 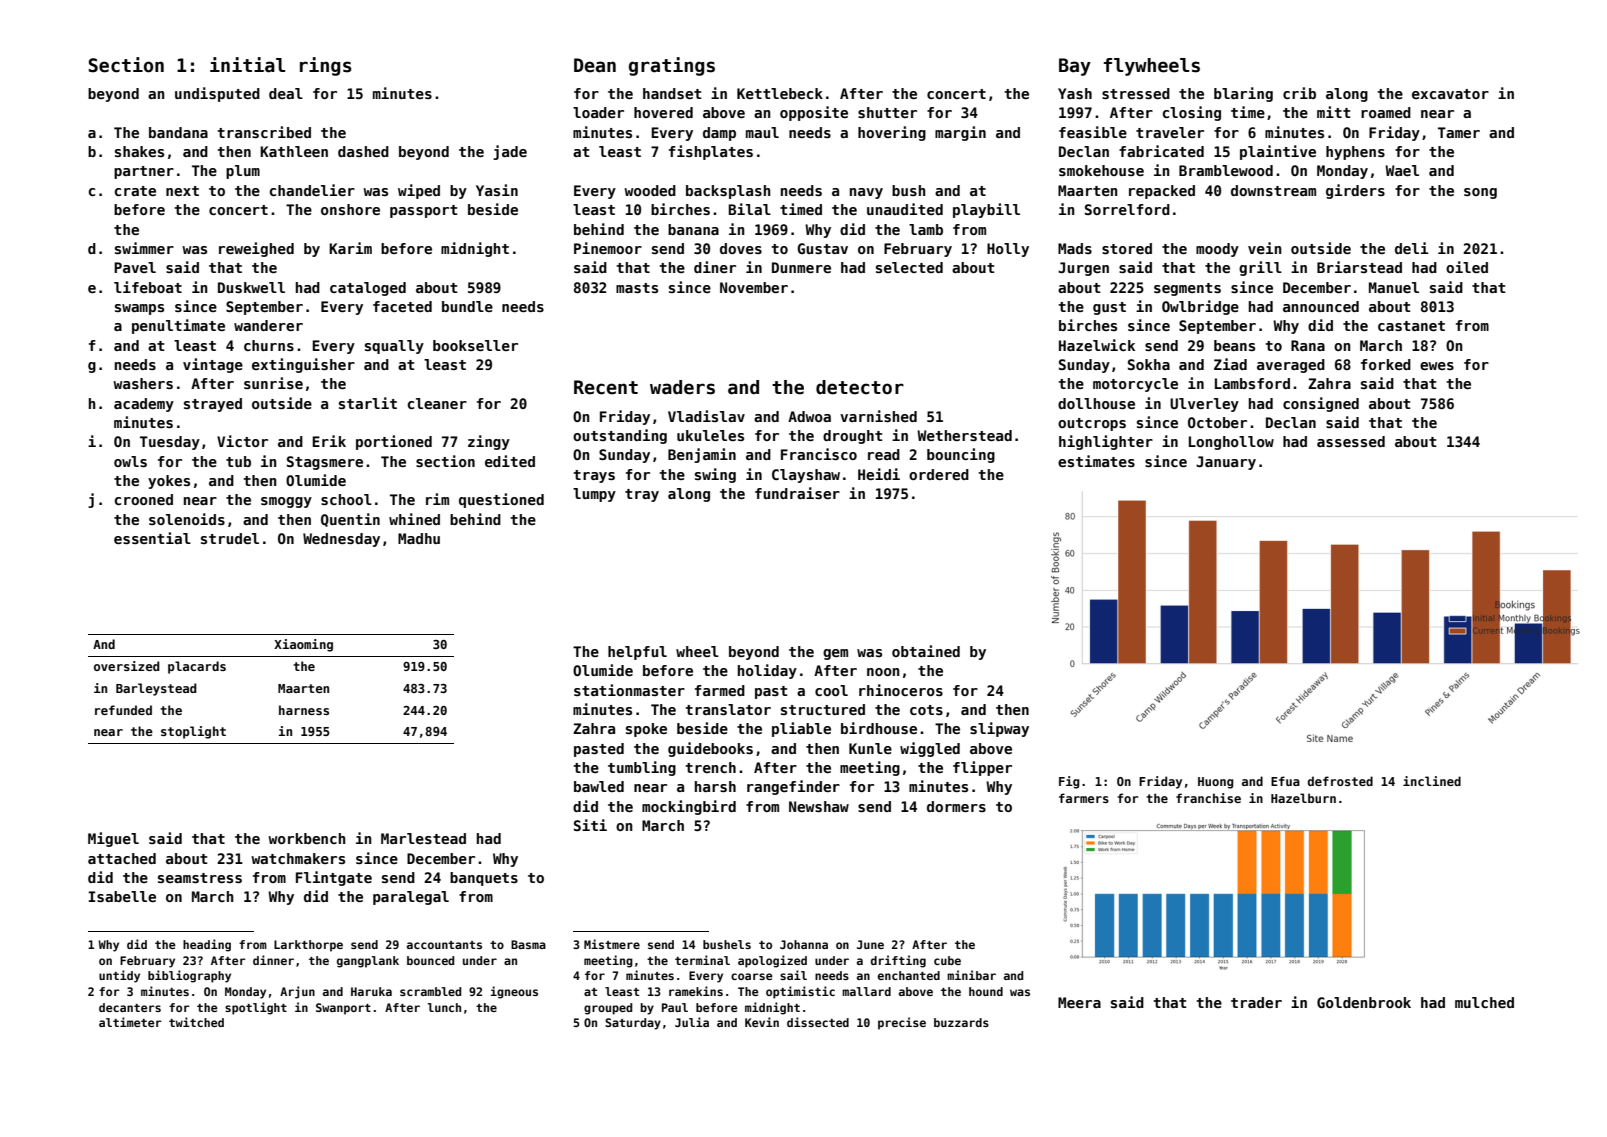 What do you see at coordinates (1200, 307) in the screenshot?
I see `Owlbridge` at bounding box center [1200, 307].
